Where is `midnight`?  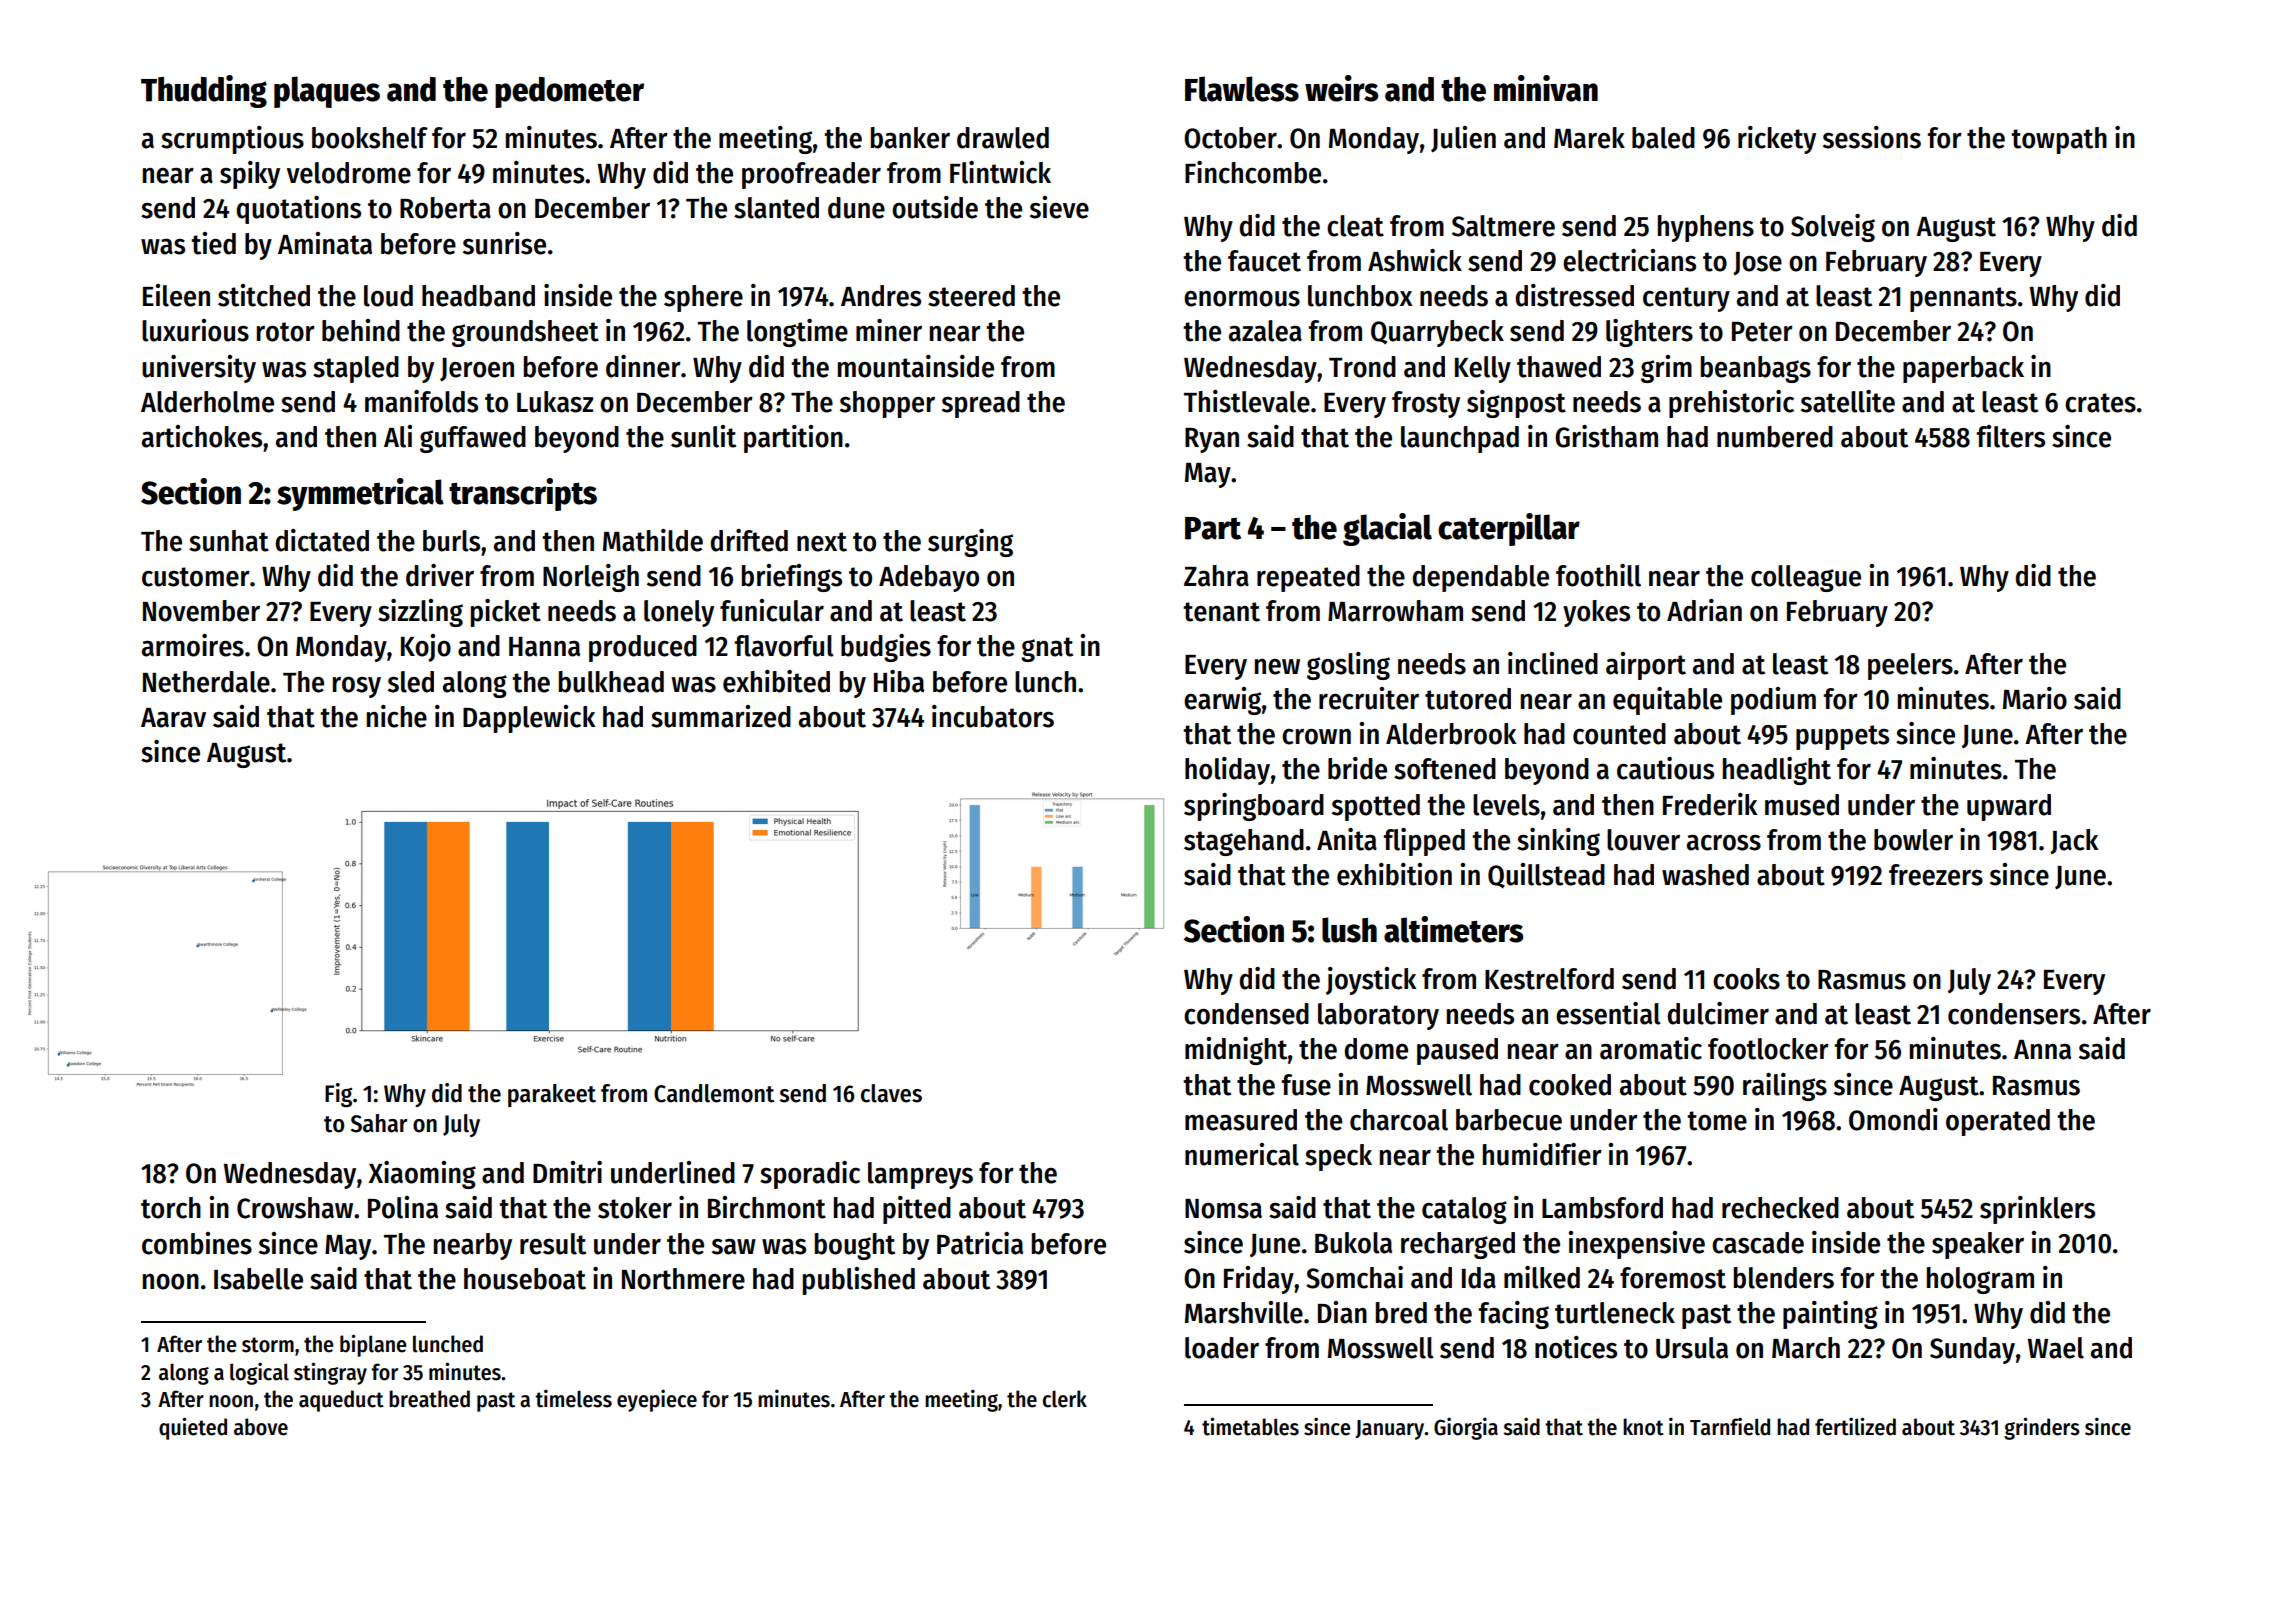 midnight is located at coordinates (1236, 1051).
